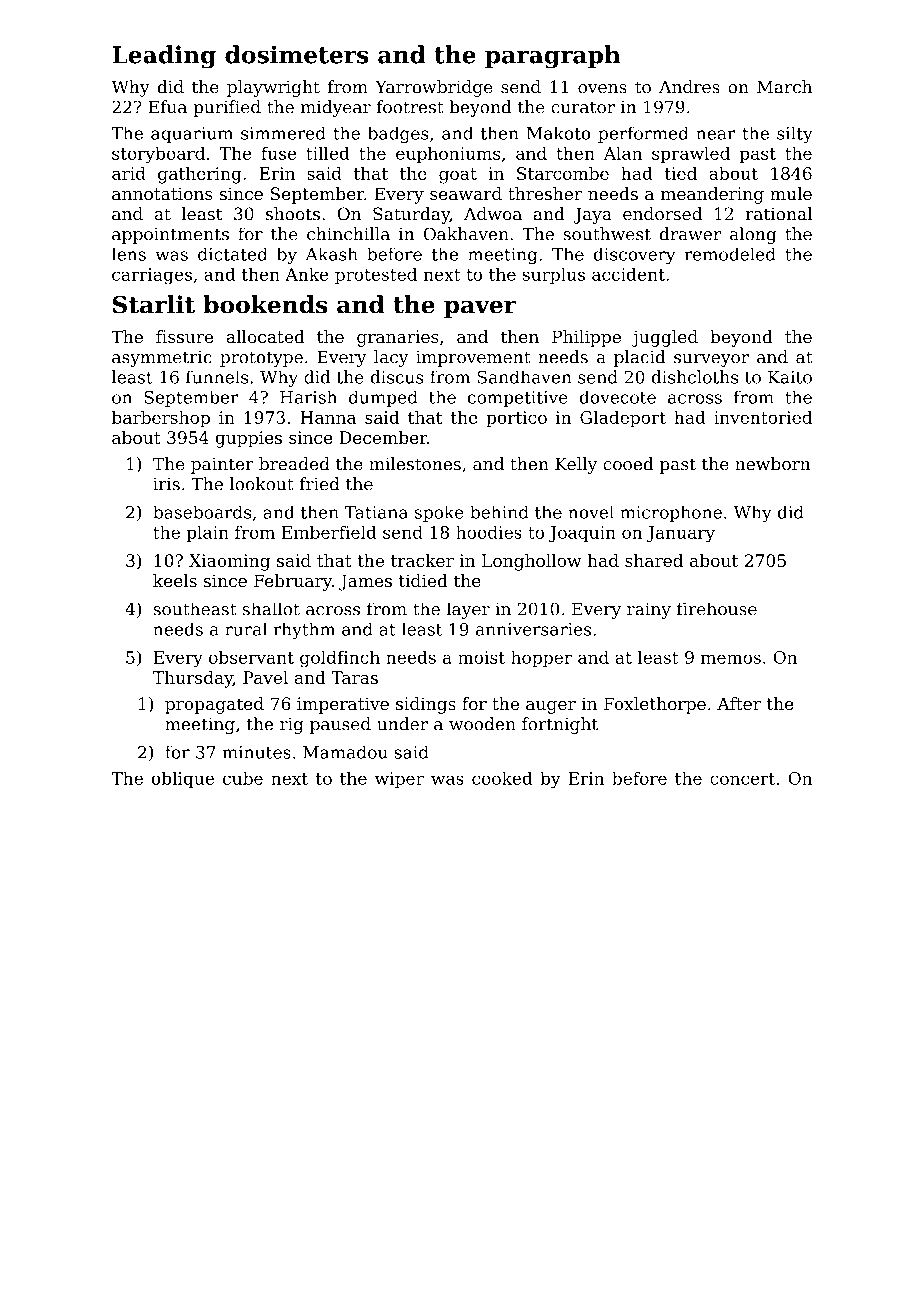 This image has width=924, height=1308. Describe the element at coordinates (532, 562) in the image. I see `Longhollow` at that location.
